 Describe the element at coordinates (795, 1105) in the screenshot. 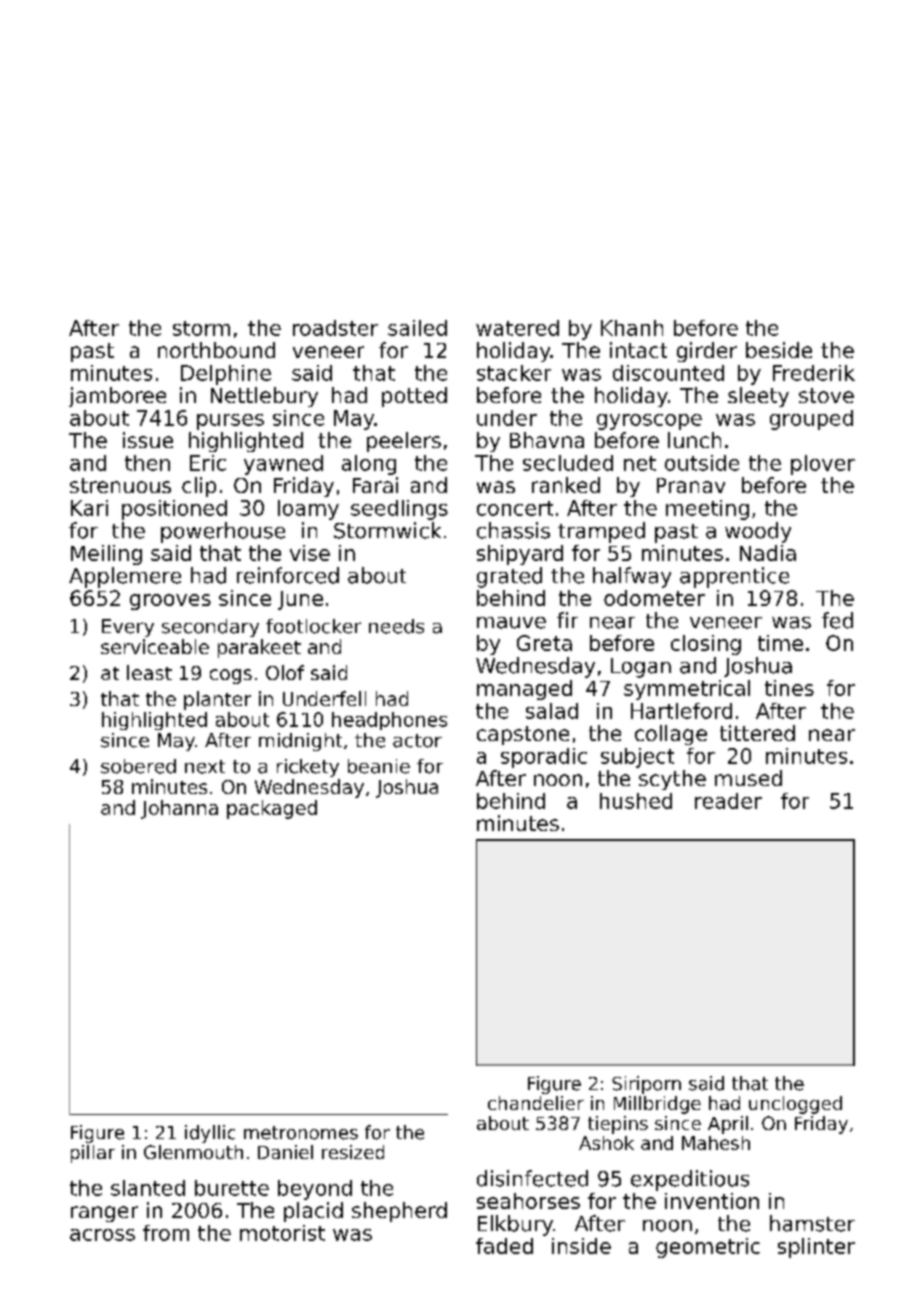

I see `unclogged` at that location.
